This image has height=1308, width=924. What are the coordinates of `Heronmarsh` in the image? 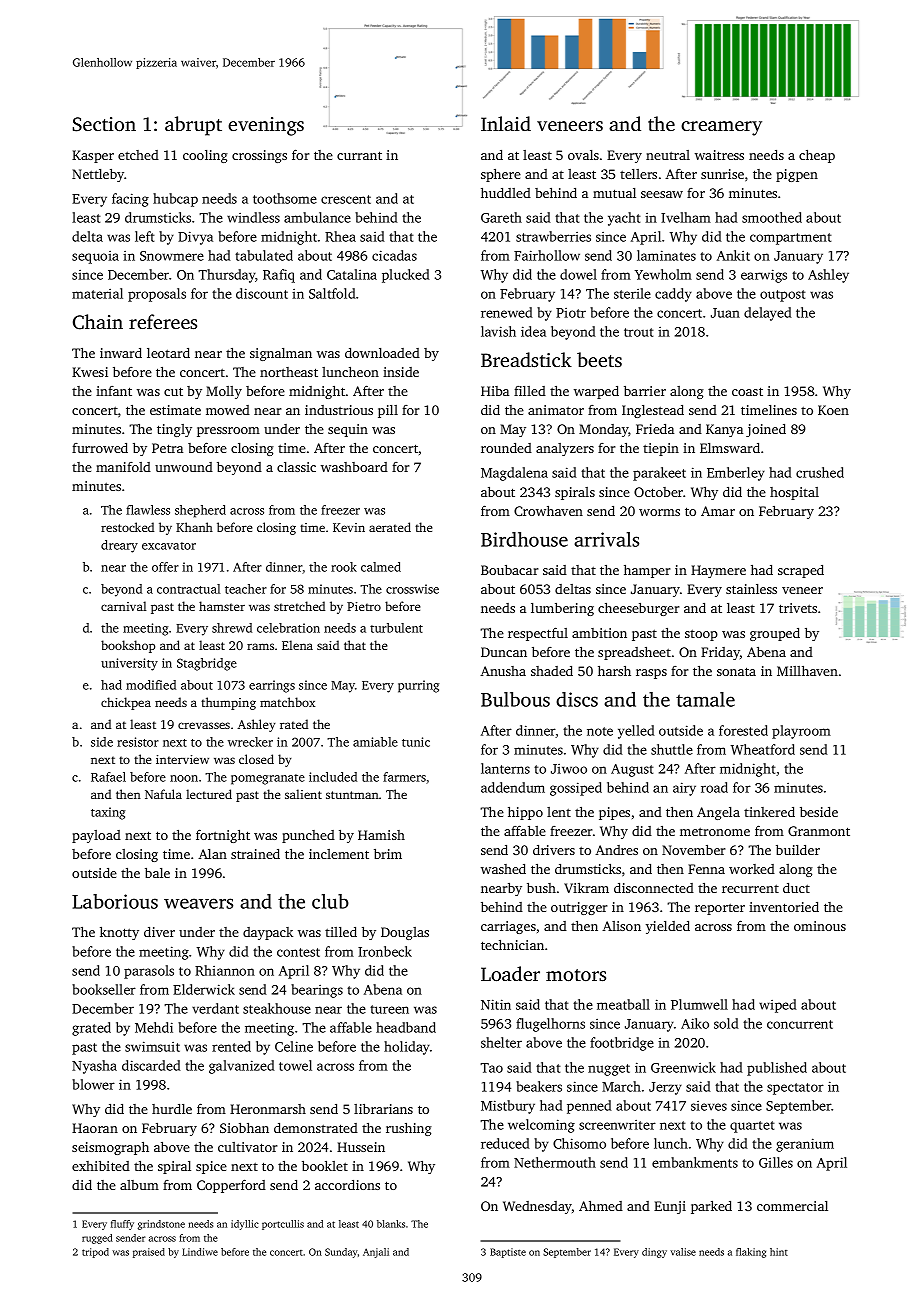 It's located at (268, 1109).
